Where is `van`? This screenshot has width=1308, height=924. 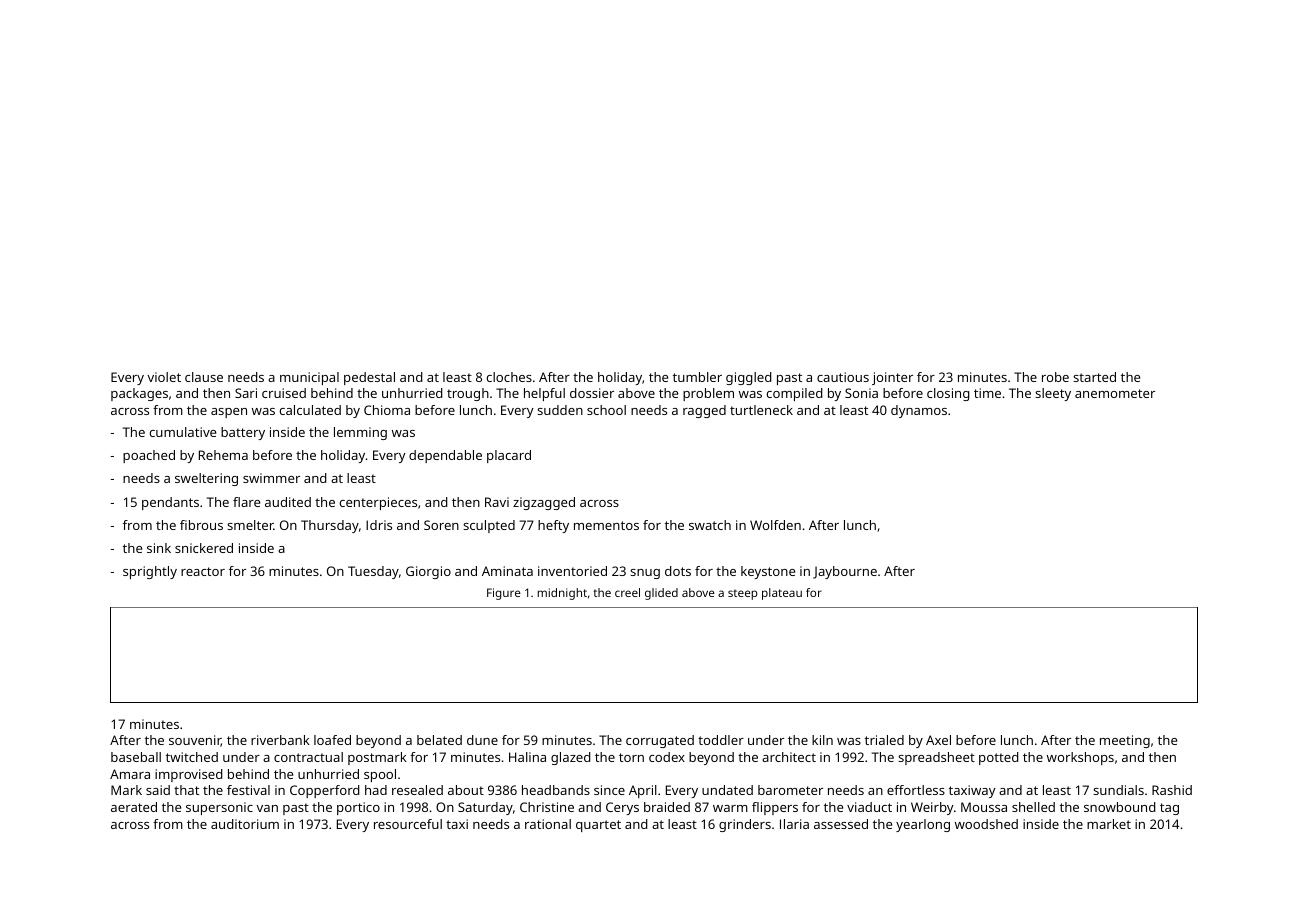 van is located at coordinates (267, 808).
